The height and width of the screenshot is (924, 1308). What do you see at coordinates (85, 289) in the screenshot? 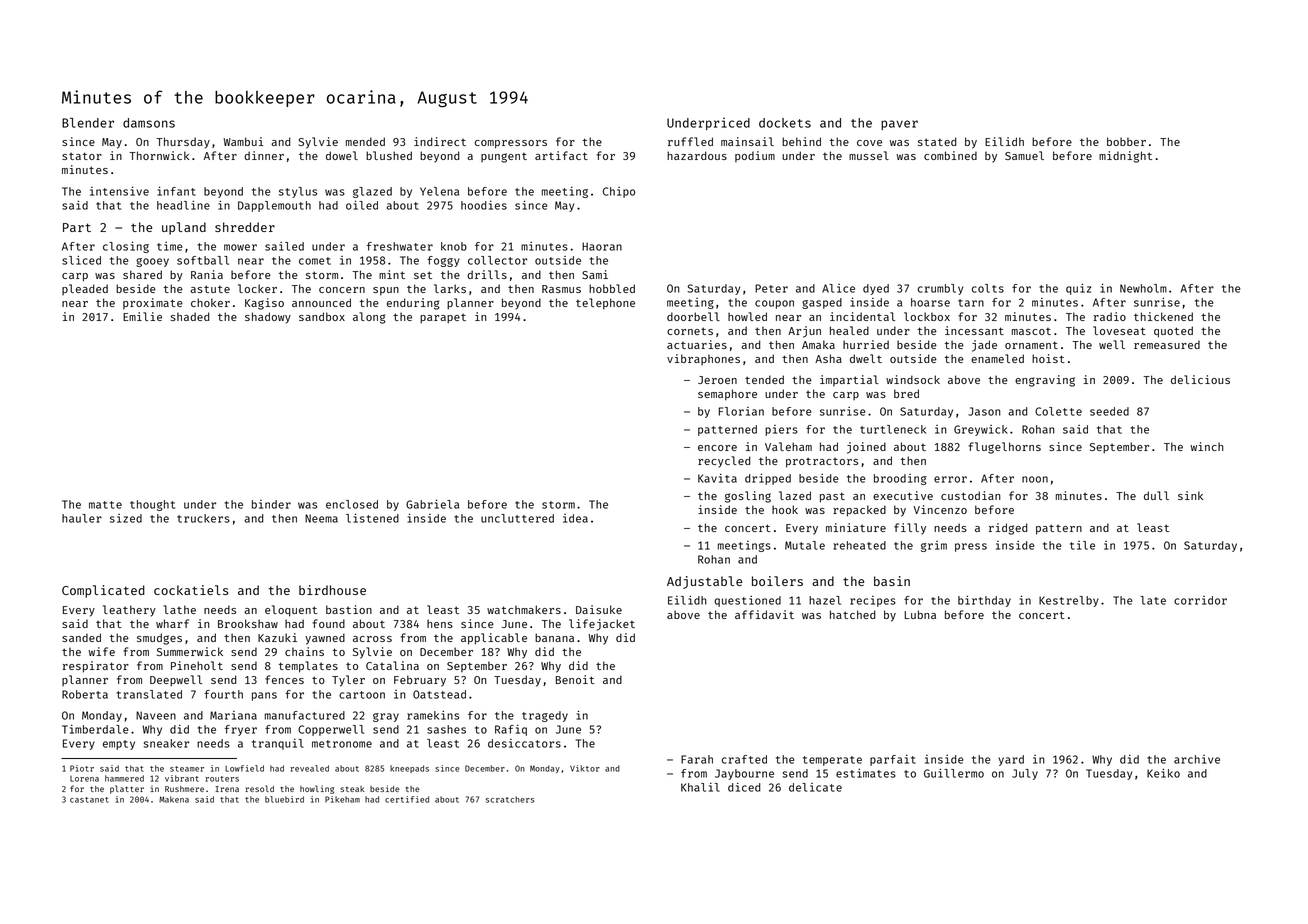
I see `pleaded` at bounding box center [85, 289].
